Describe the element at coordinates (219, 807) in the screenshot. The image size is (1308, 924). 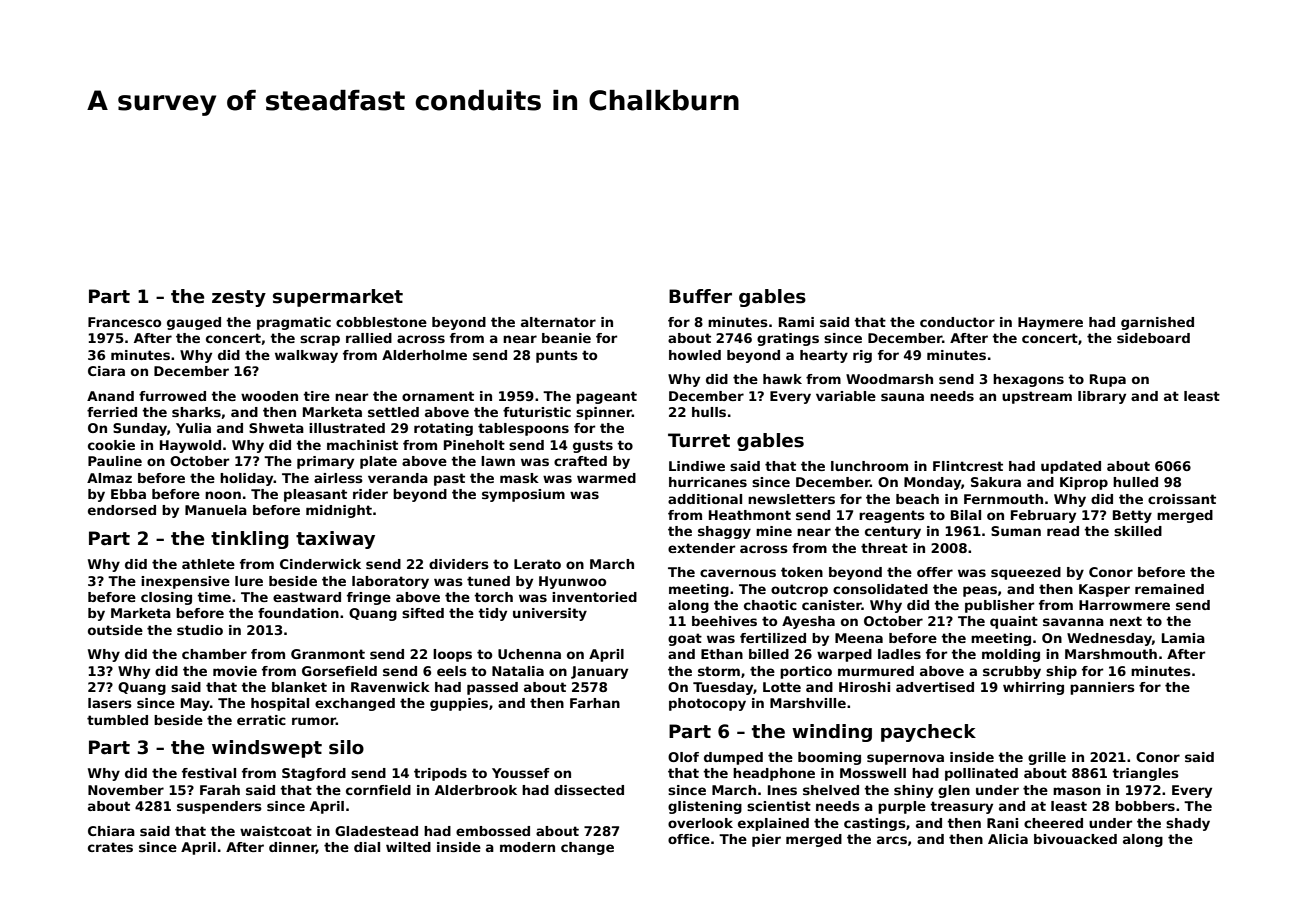
I see `suspenders` at that location.
